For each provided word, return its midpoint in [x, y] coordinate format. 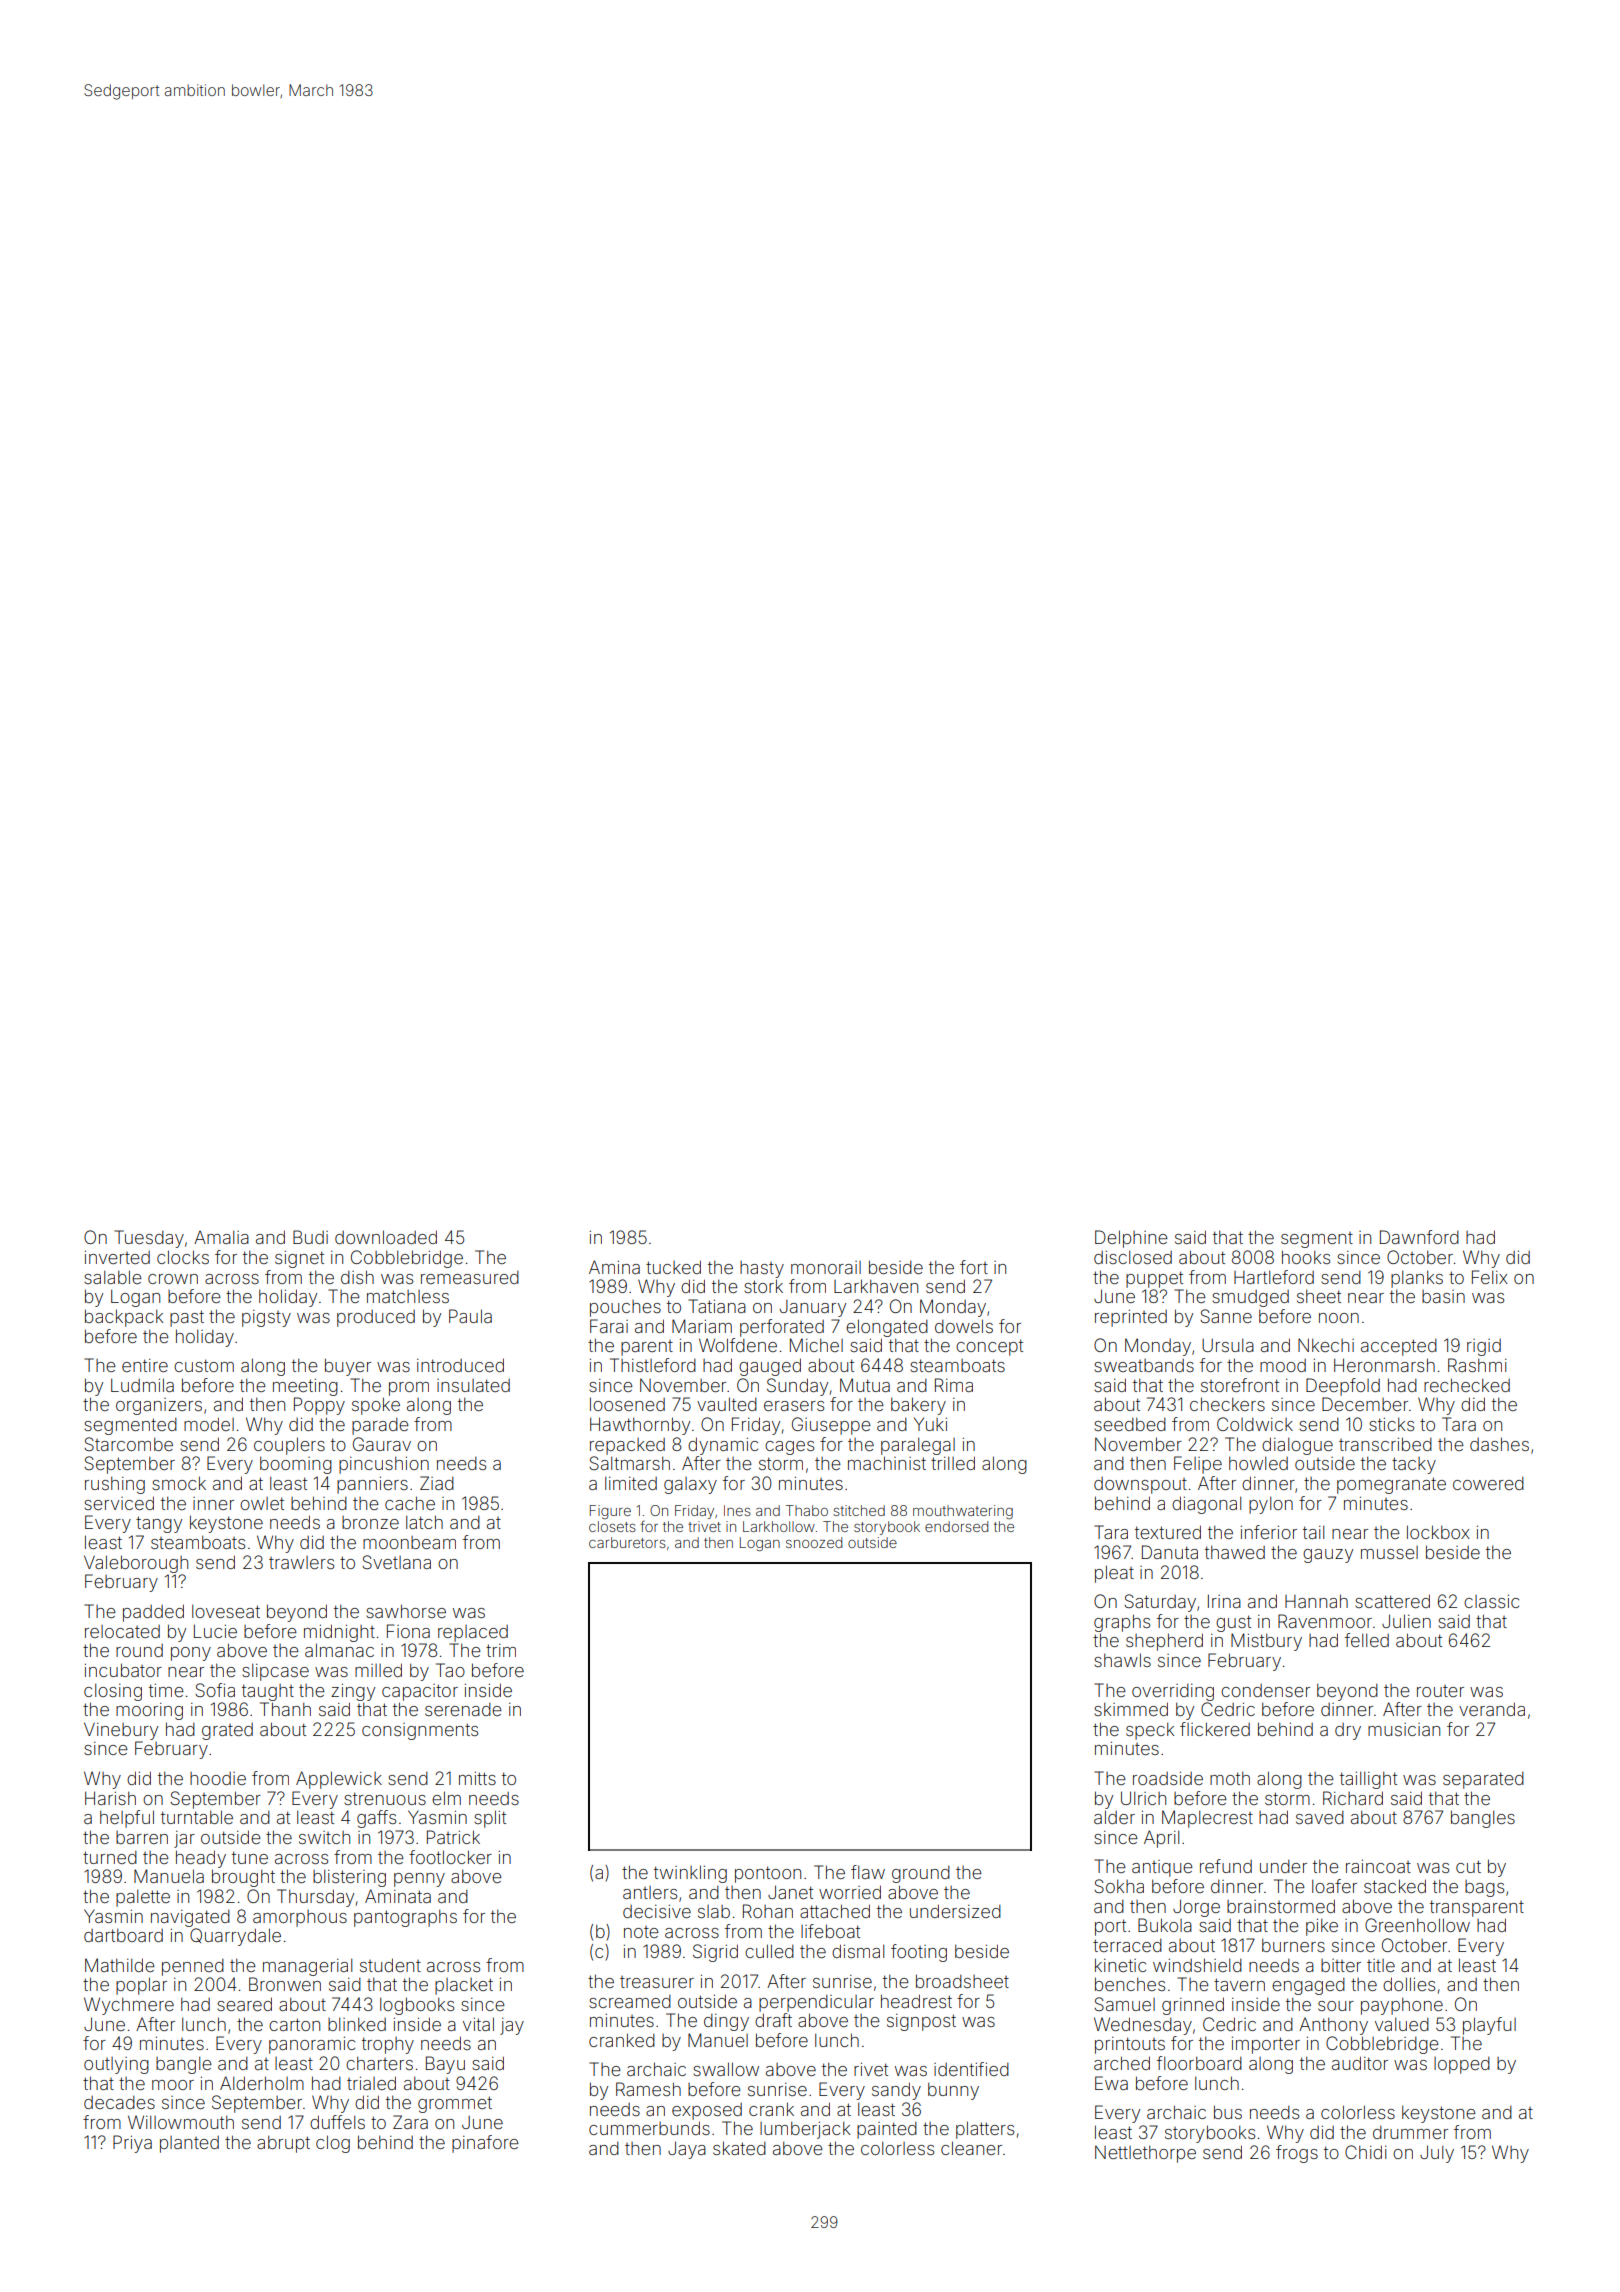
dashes [1499, 1444]
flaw [868, 1872]
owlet [262, 1503]
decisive [657, 1911]
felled [1367, 1640]
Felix [1490, 1277]
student [390, 1965]
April [1161, 1839]
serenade [463, 1709]
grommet [455, 2104]
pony [191, 1654]
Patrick [453, 1837]
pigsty [266, 1318]
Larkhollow [779, 1526]
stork [763, 1286]
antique [1162, 1868]
